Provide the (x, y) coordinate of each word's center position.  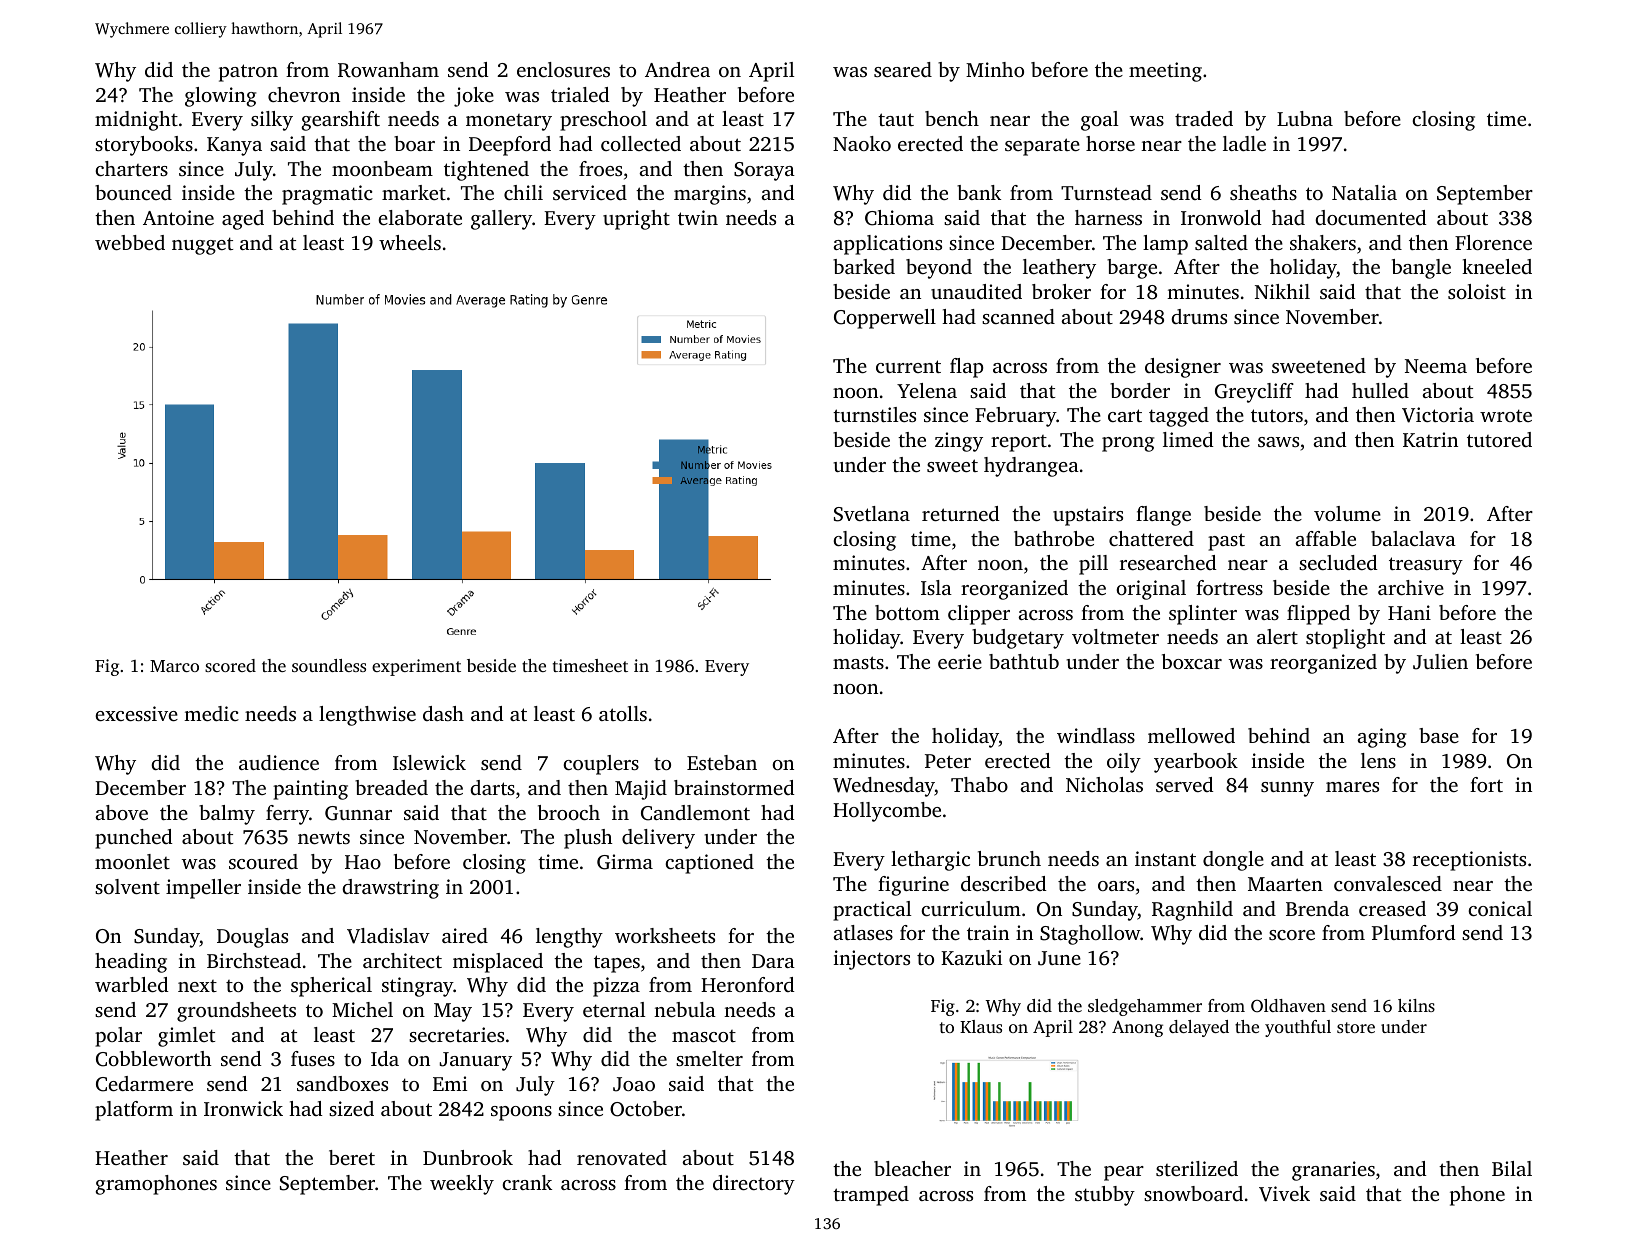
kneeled (1497, 266)
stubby (1105, 1196)
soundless (329, 665)
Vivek (1284, 1194)
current (908, 366)
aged (243, 220)
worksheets (665, 935)
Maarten (1285, 884)
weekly (462, 1185)
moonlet (132, 861)
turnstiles (874, 414)
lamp (1165, 245)
